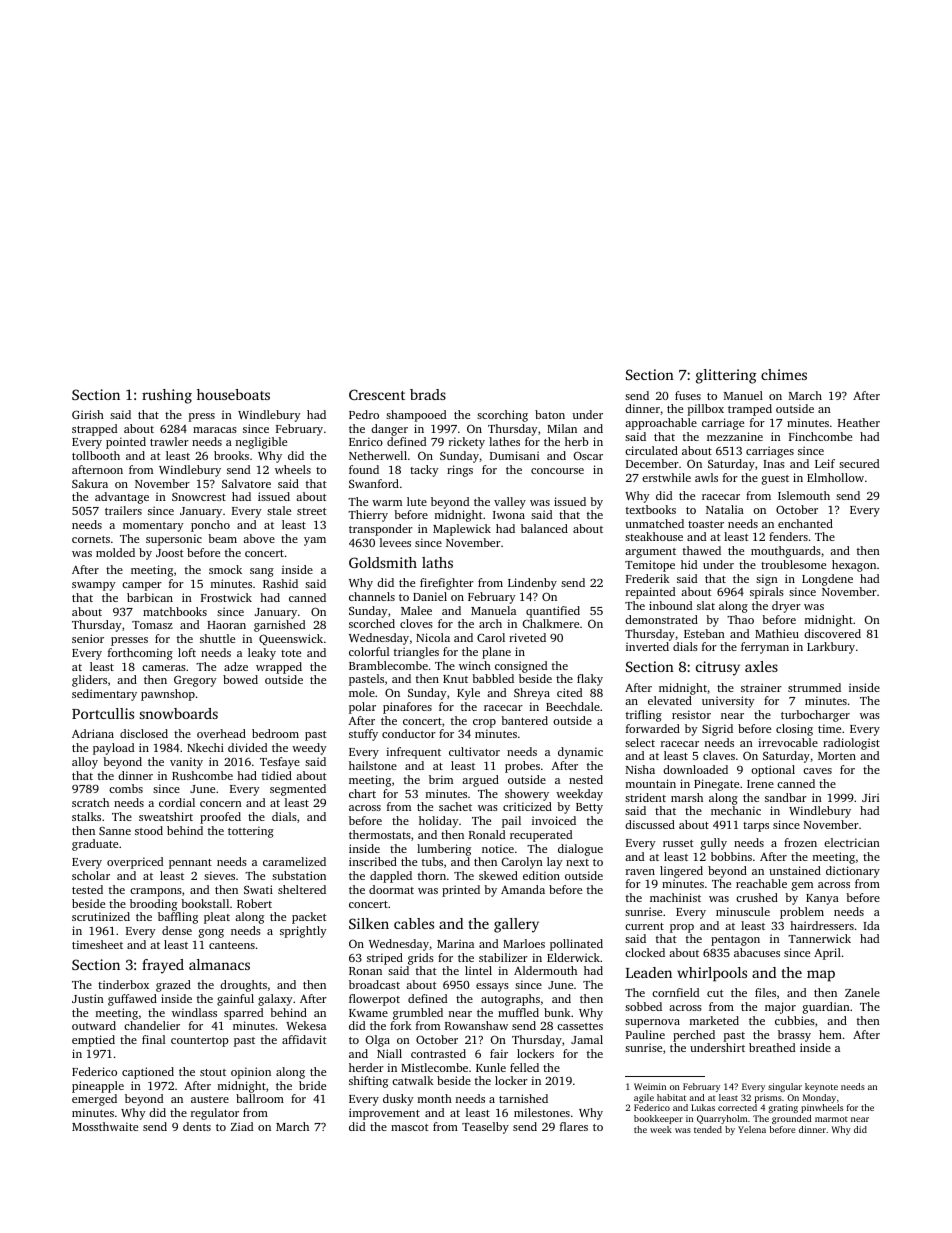 This screenshot has width=952, height=1233. Describe the element at coordinates (651, 450) in the screenshot. I see `circulated` at that location.
